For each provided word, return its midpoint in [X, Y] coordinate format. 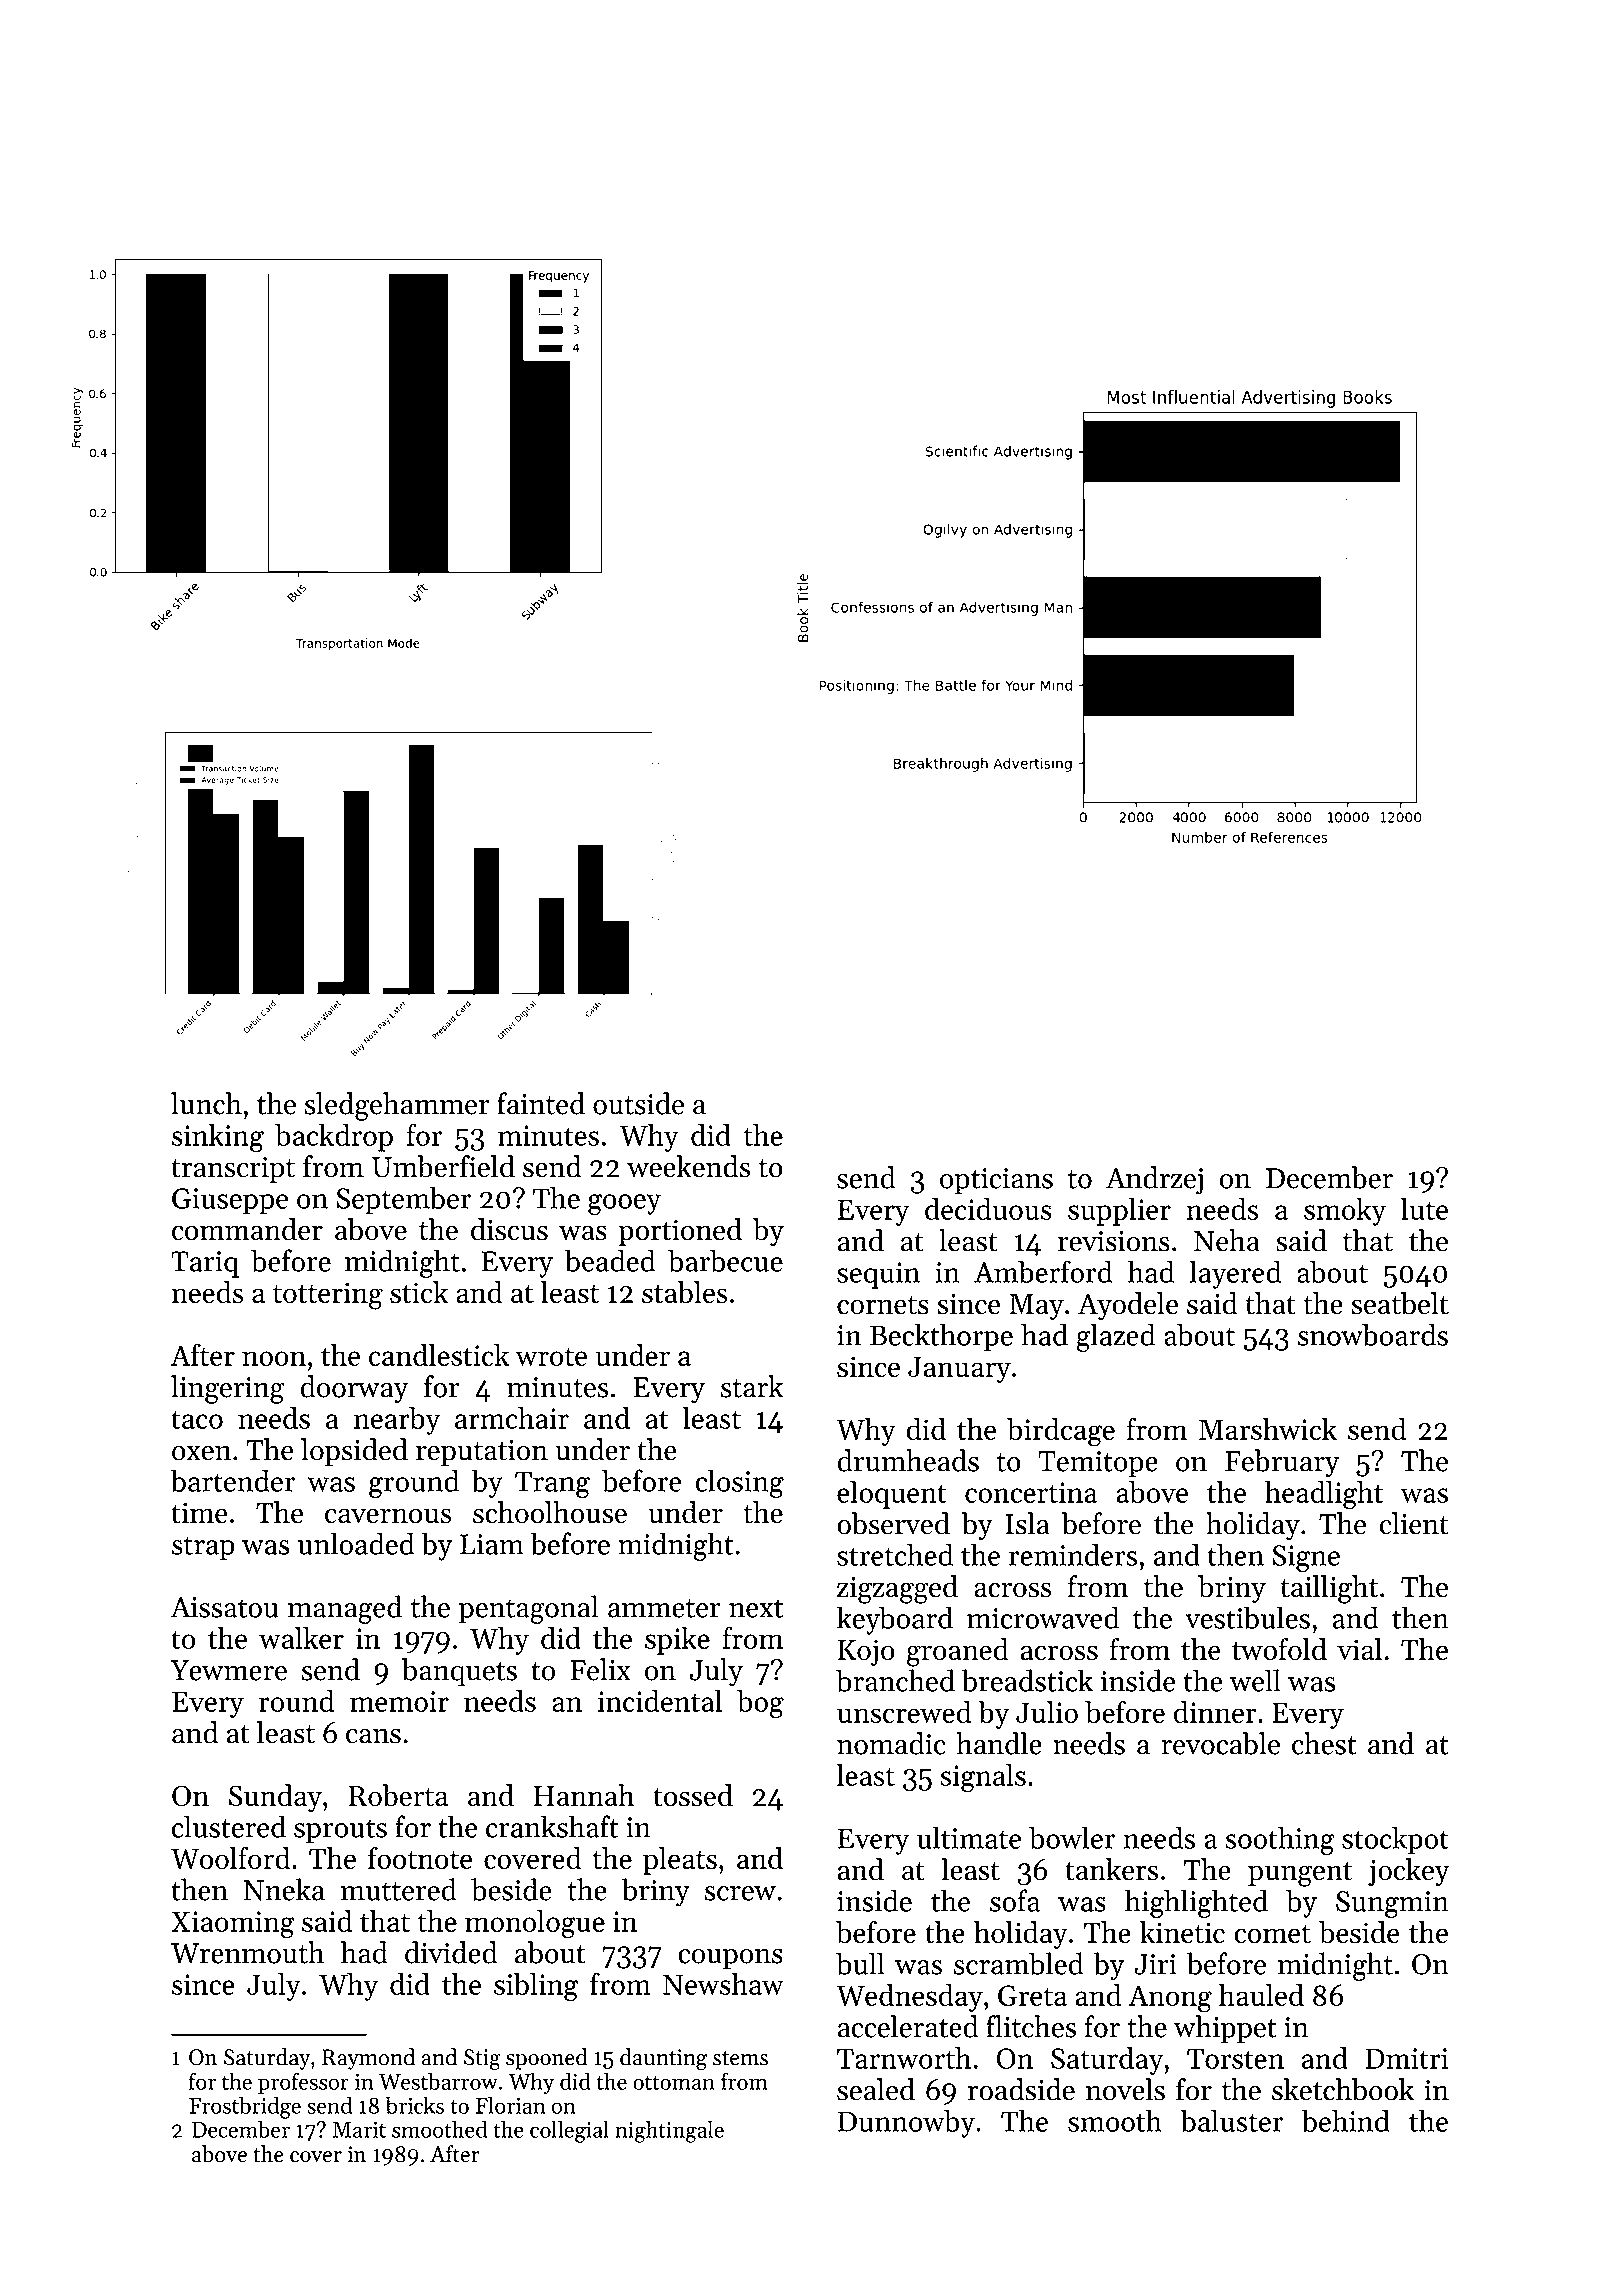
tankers [1111, 1869]
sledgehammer [397, 1106]
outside [638, 1103]
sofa [1015, 1900]
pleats [680, 1861]
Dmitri [1407, 2058]
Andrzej [1154, 1180]
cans [373, 1736]
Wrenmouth [247, 1952]
